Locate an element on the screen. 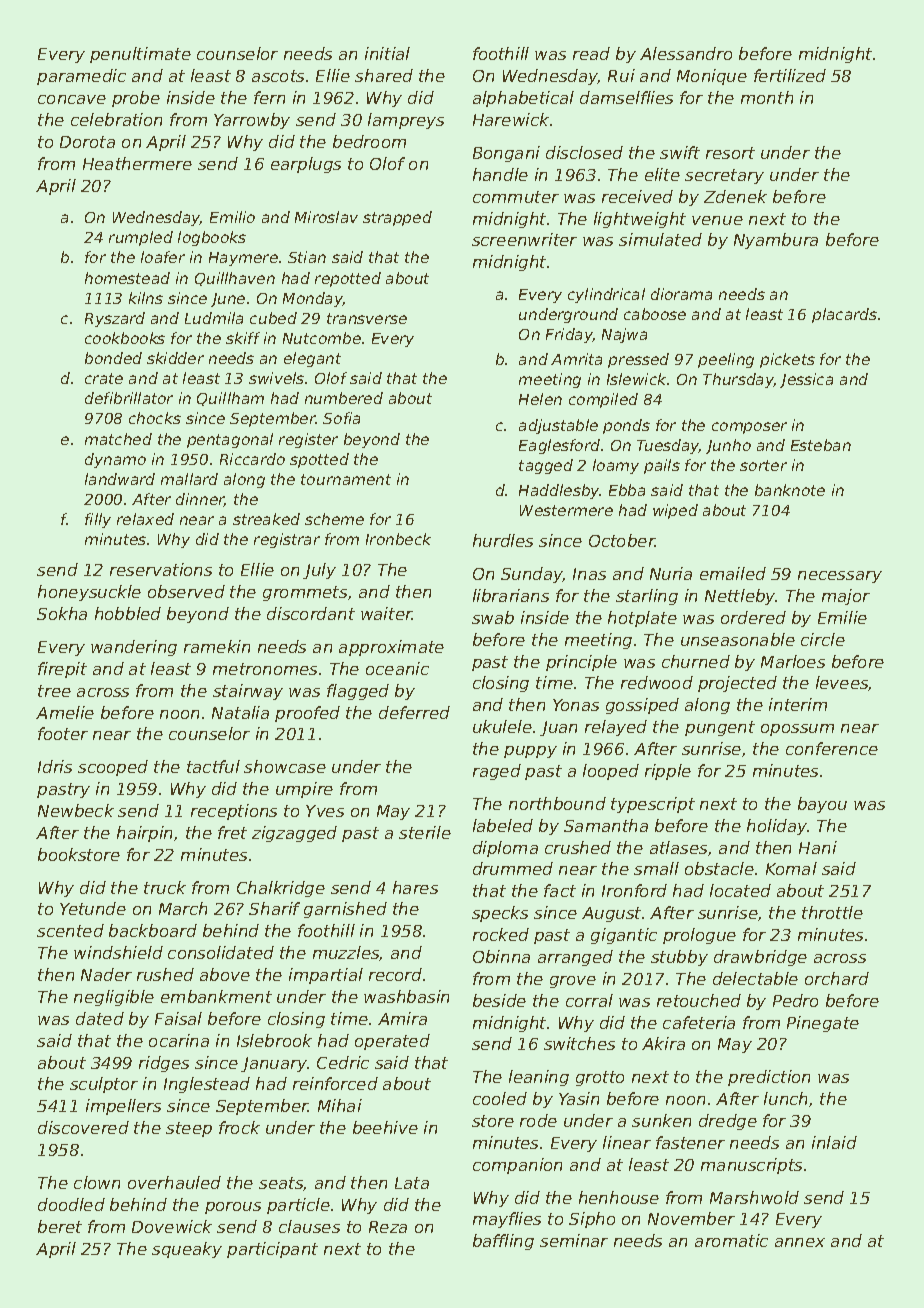 The image size is (924, 1308). Helen is located at coordinates (540, 399).
